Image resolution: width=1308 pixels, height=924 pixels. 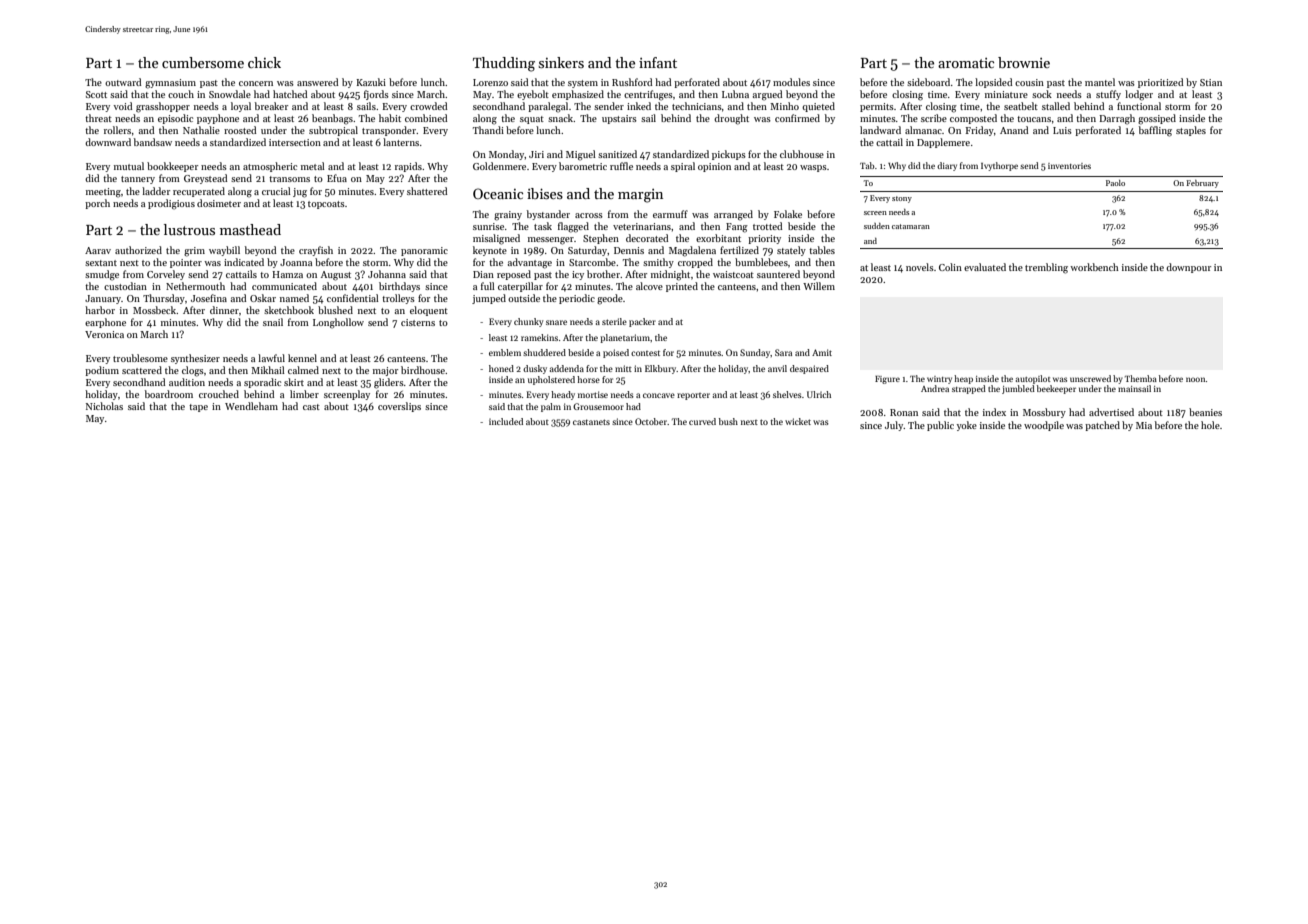 I want to click on chick, so click(x=264, y=62).
